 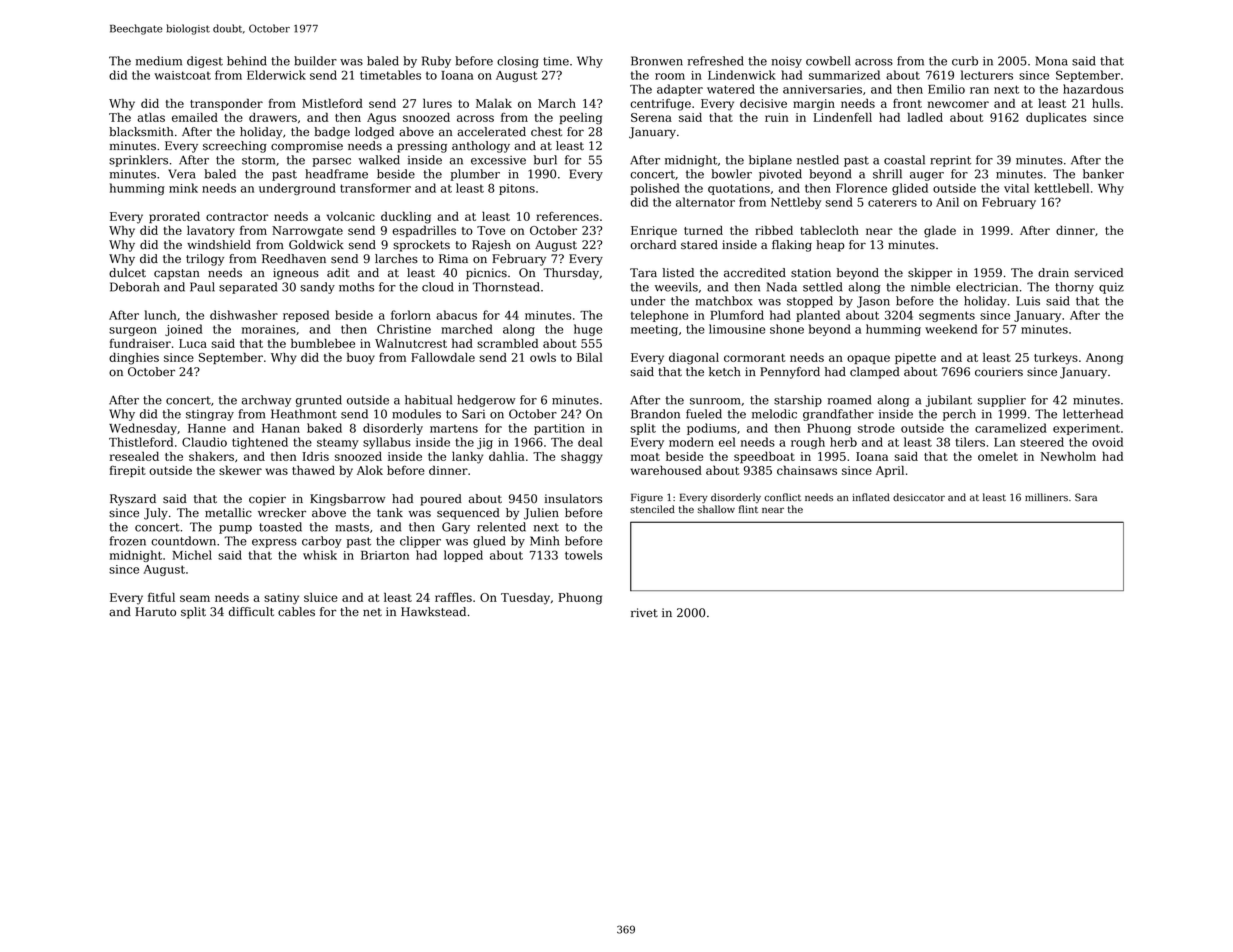 I want to click on towels, so click(x=583, y=555).
